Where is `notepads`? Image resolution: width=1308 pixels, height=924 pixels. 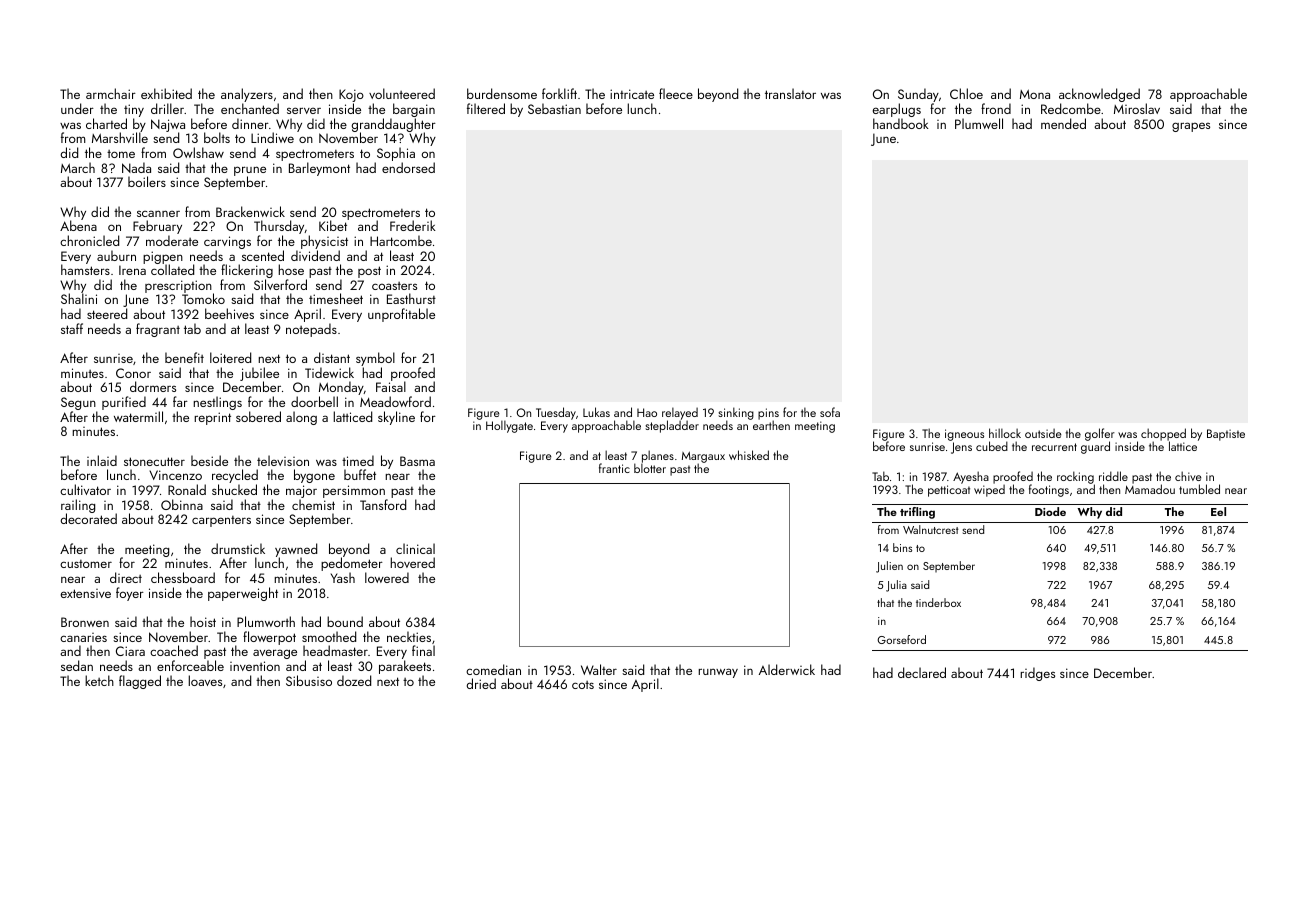 notepads is located at coordinates (311, 330).
